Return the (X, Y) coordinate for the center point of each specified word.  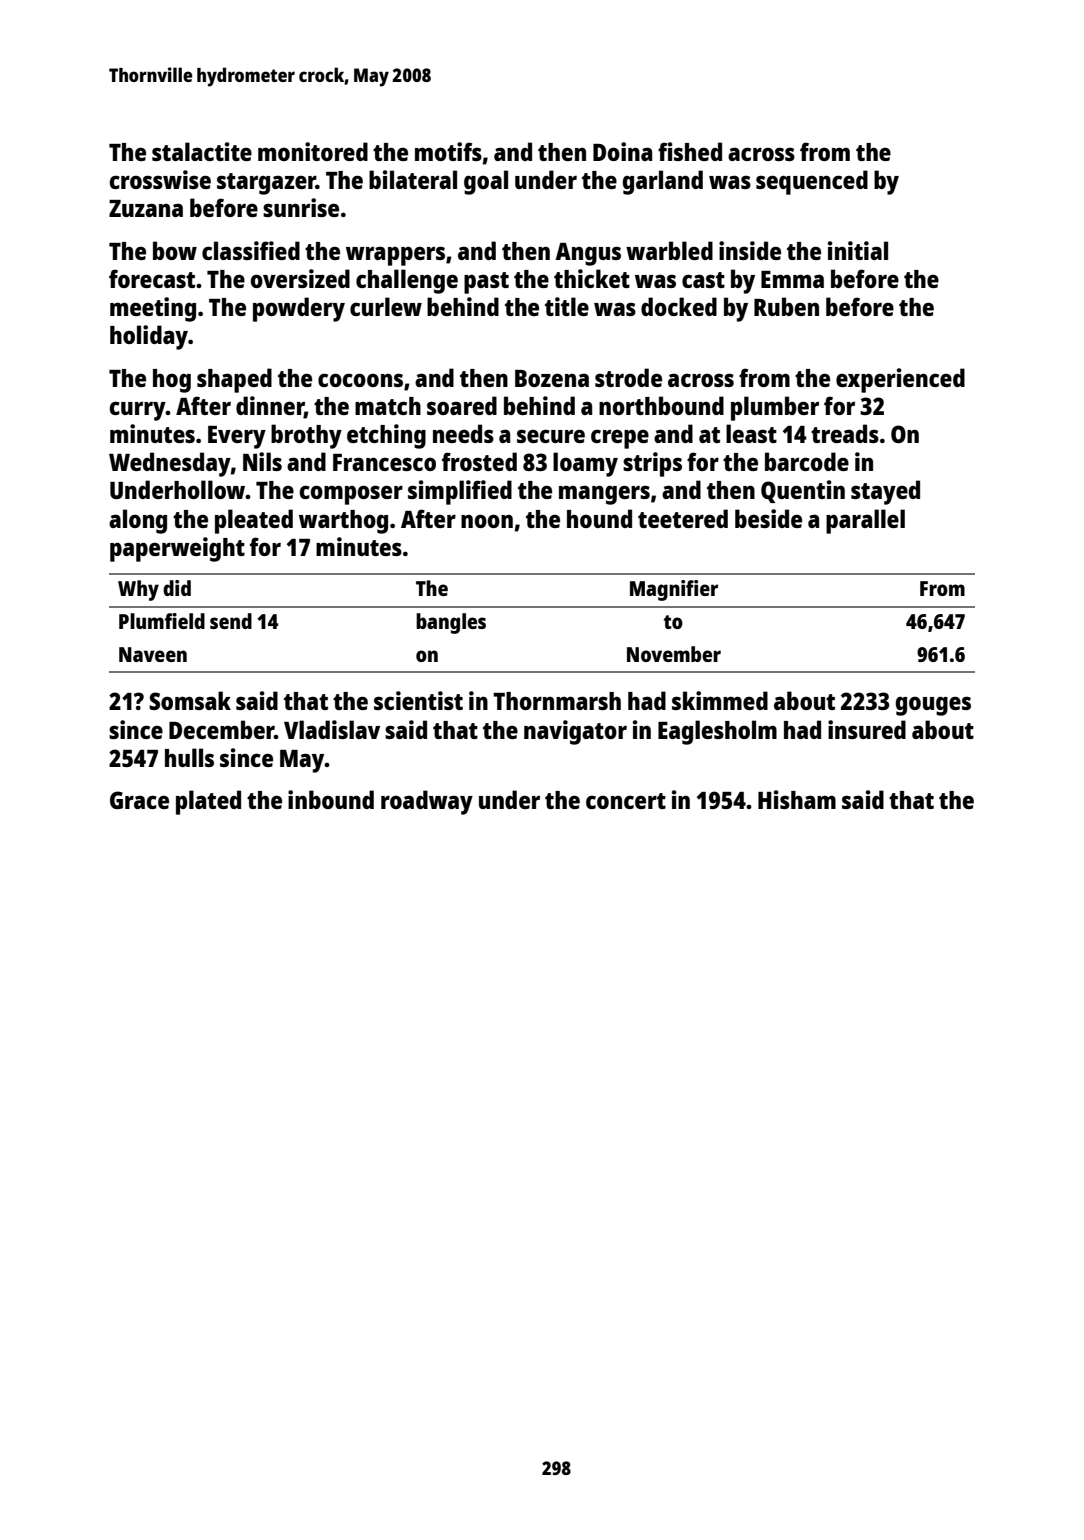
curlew (386, 306)
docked (679, 306)
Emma (792, 279)
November (674, 654)
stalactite (202, 151)
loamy (585, 464)
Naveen (153, 654)
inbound (331, 799)
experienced (900, 380)
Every (237, 437)
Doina (622, 151)
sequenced (812, 182)
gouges (933, 706)
